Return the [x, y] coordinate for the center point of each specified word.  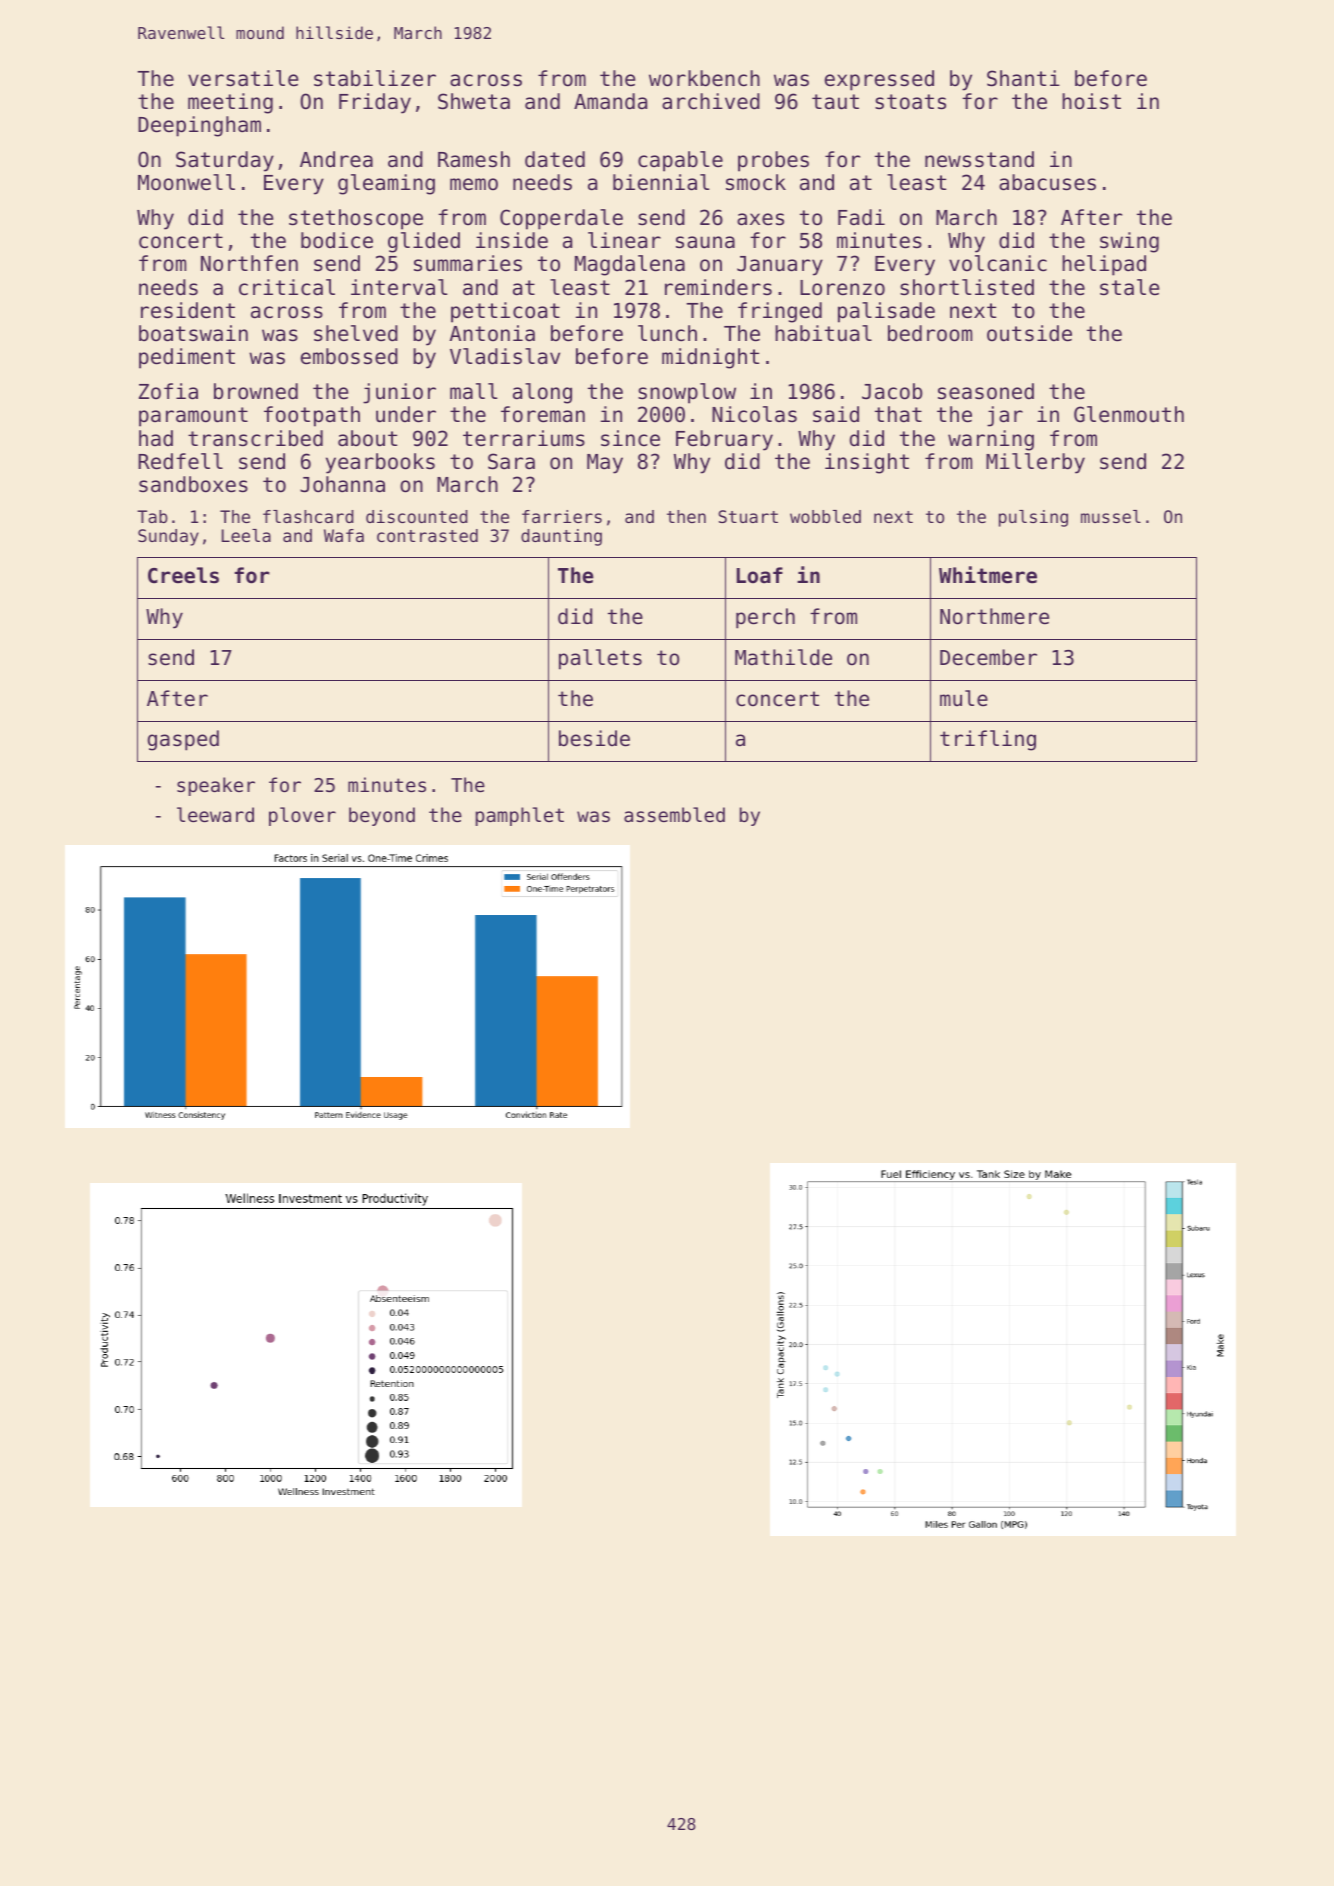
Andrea [336, 159]
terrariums [524, 438]
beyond [382, 816]
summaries [468, 263]
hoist [1091, 101]
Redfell [180, 461]
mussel [1111, 516]
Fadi [861, 217]
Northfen [249, 263]
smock [756, 182]
